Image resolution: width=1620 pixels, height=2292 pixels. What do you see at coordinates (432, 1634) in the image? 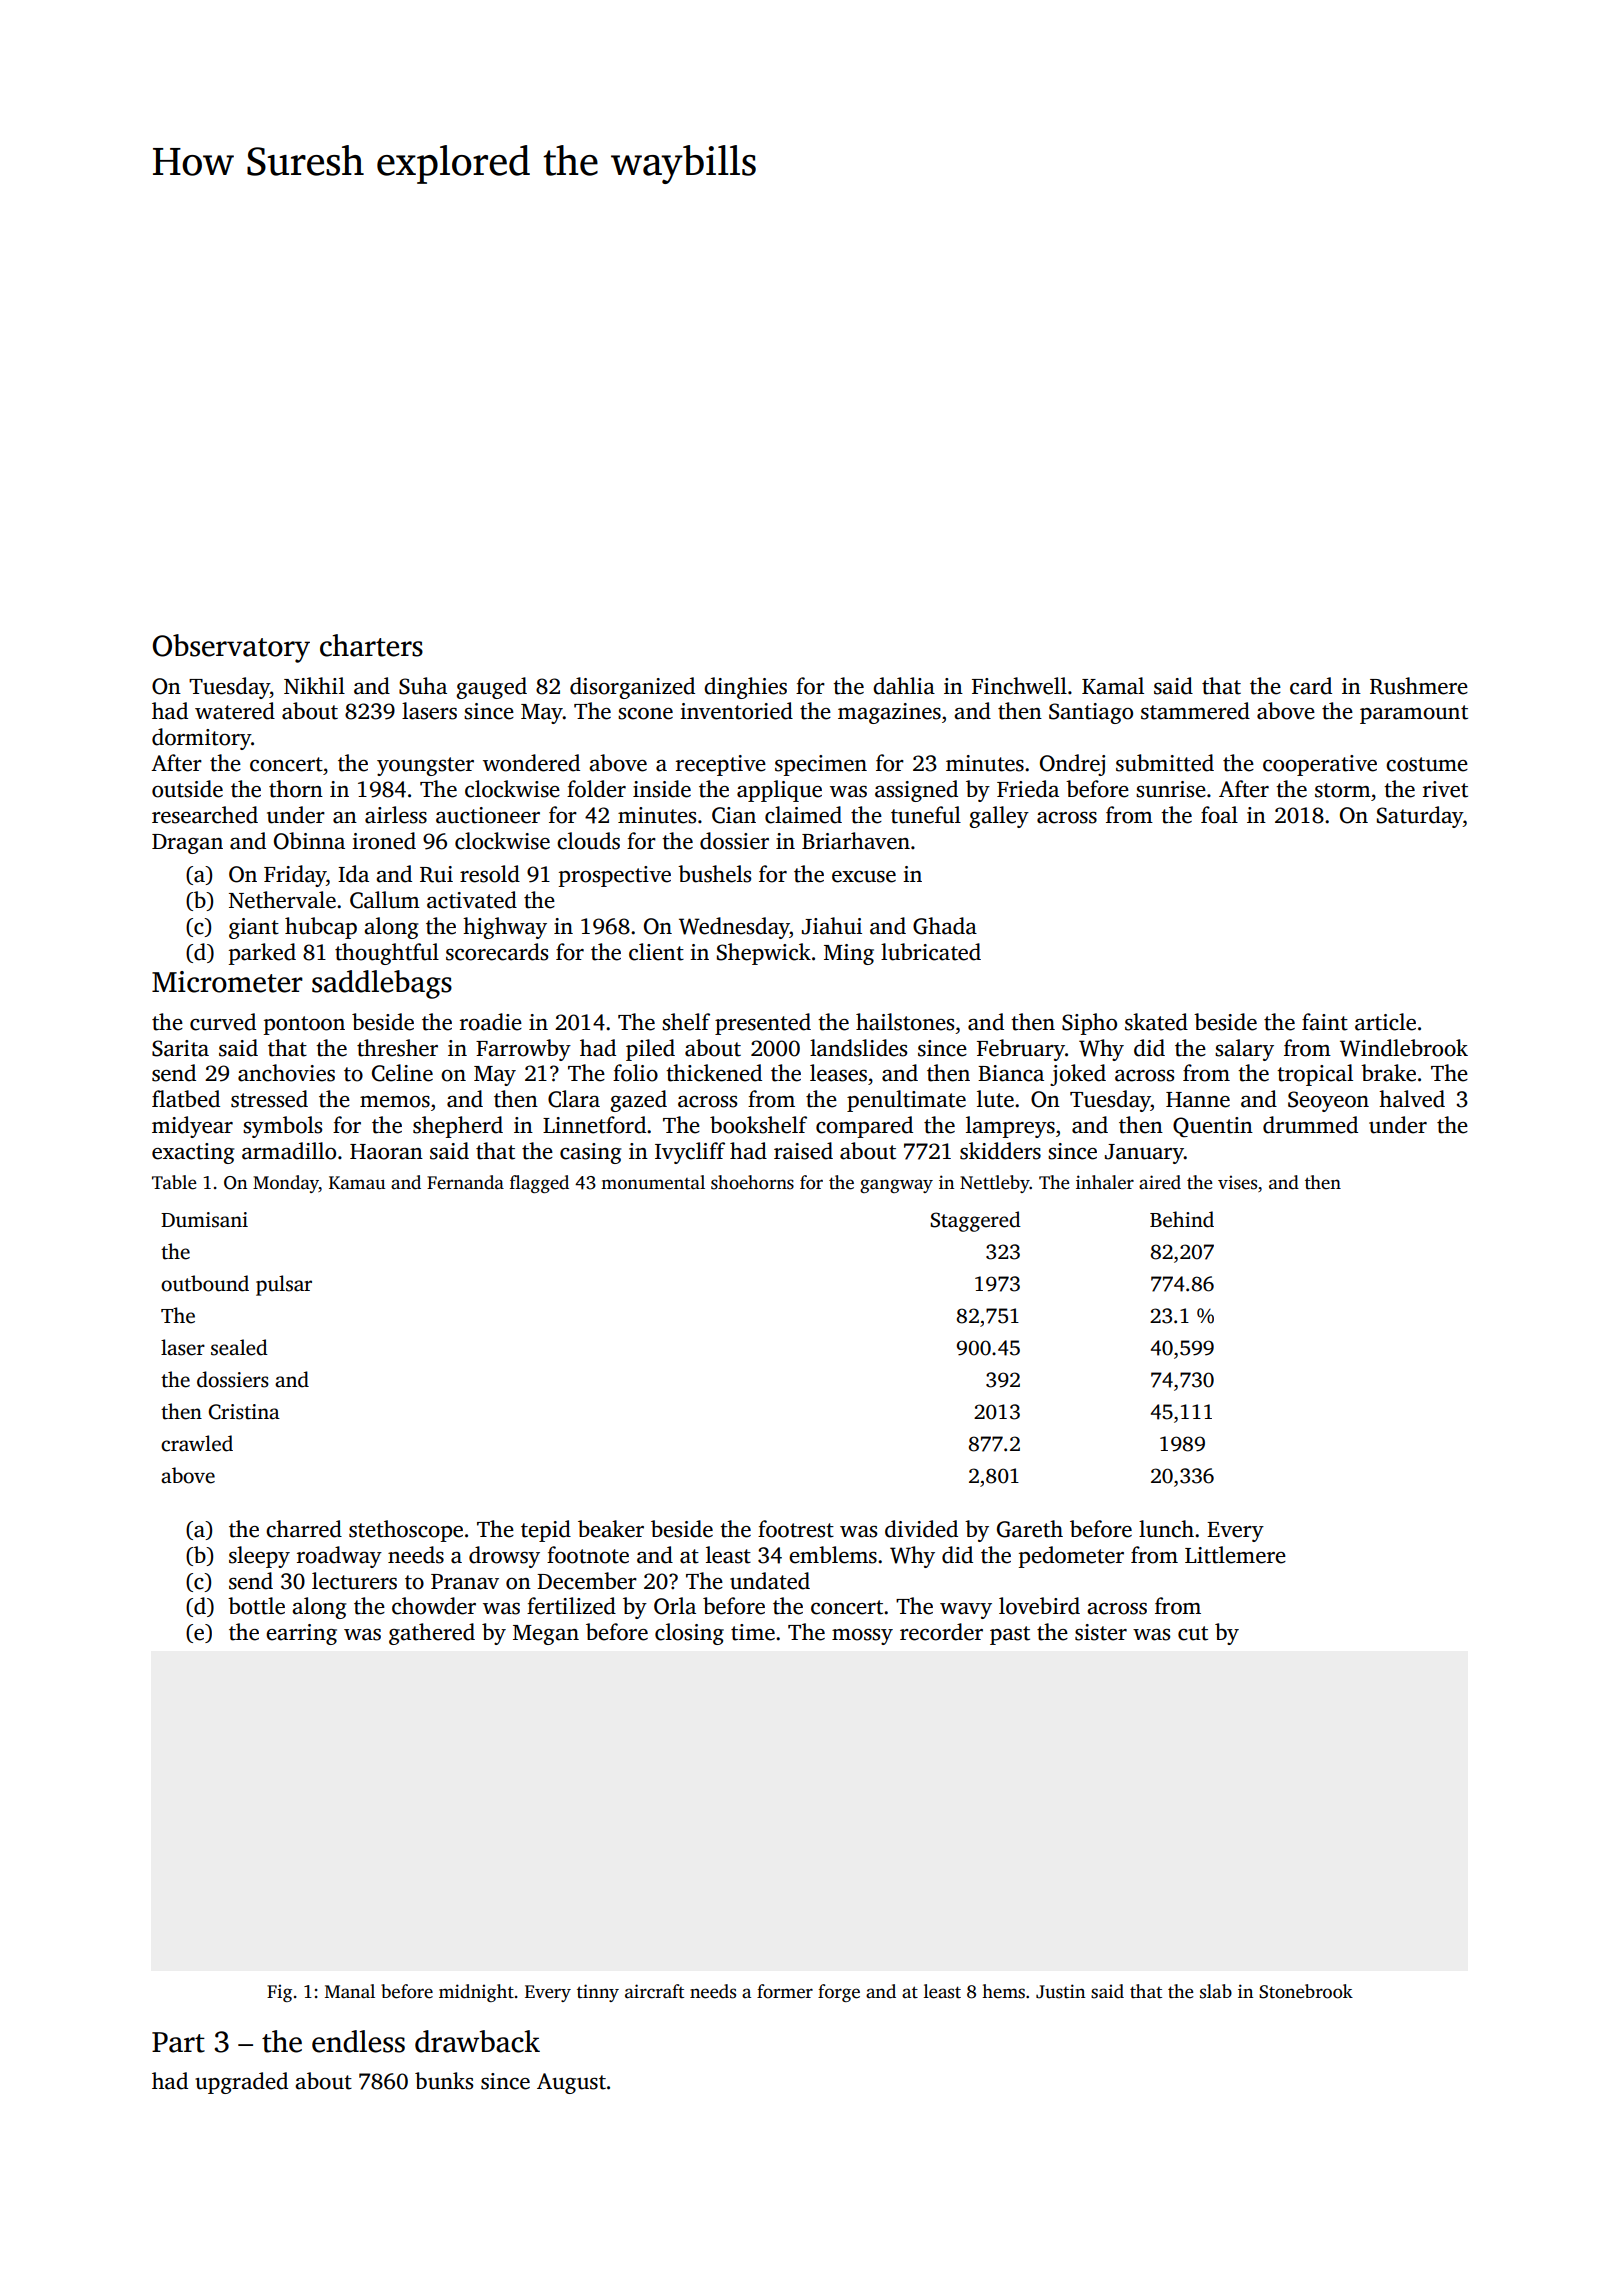
I see `gathered` at bounding box center [432, 1634].
